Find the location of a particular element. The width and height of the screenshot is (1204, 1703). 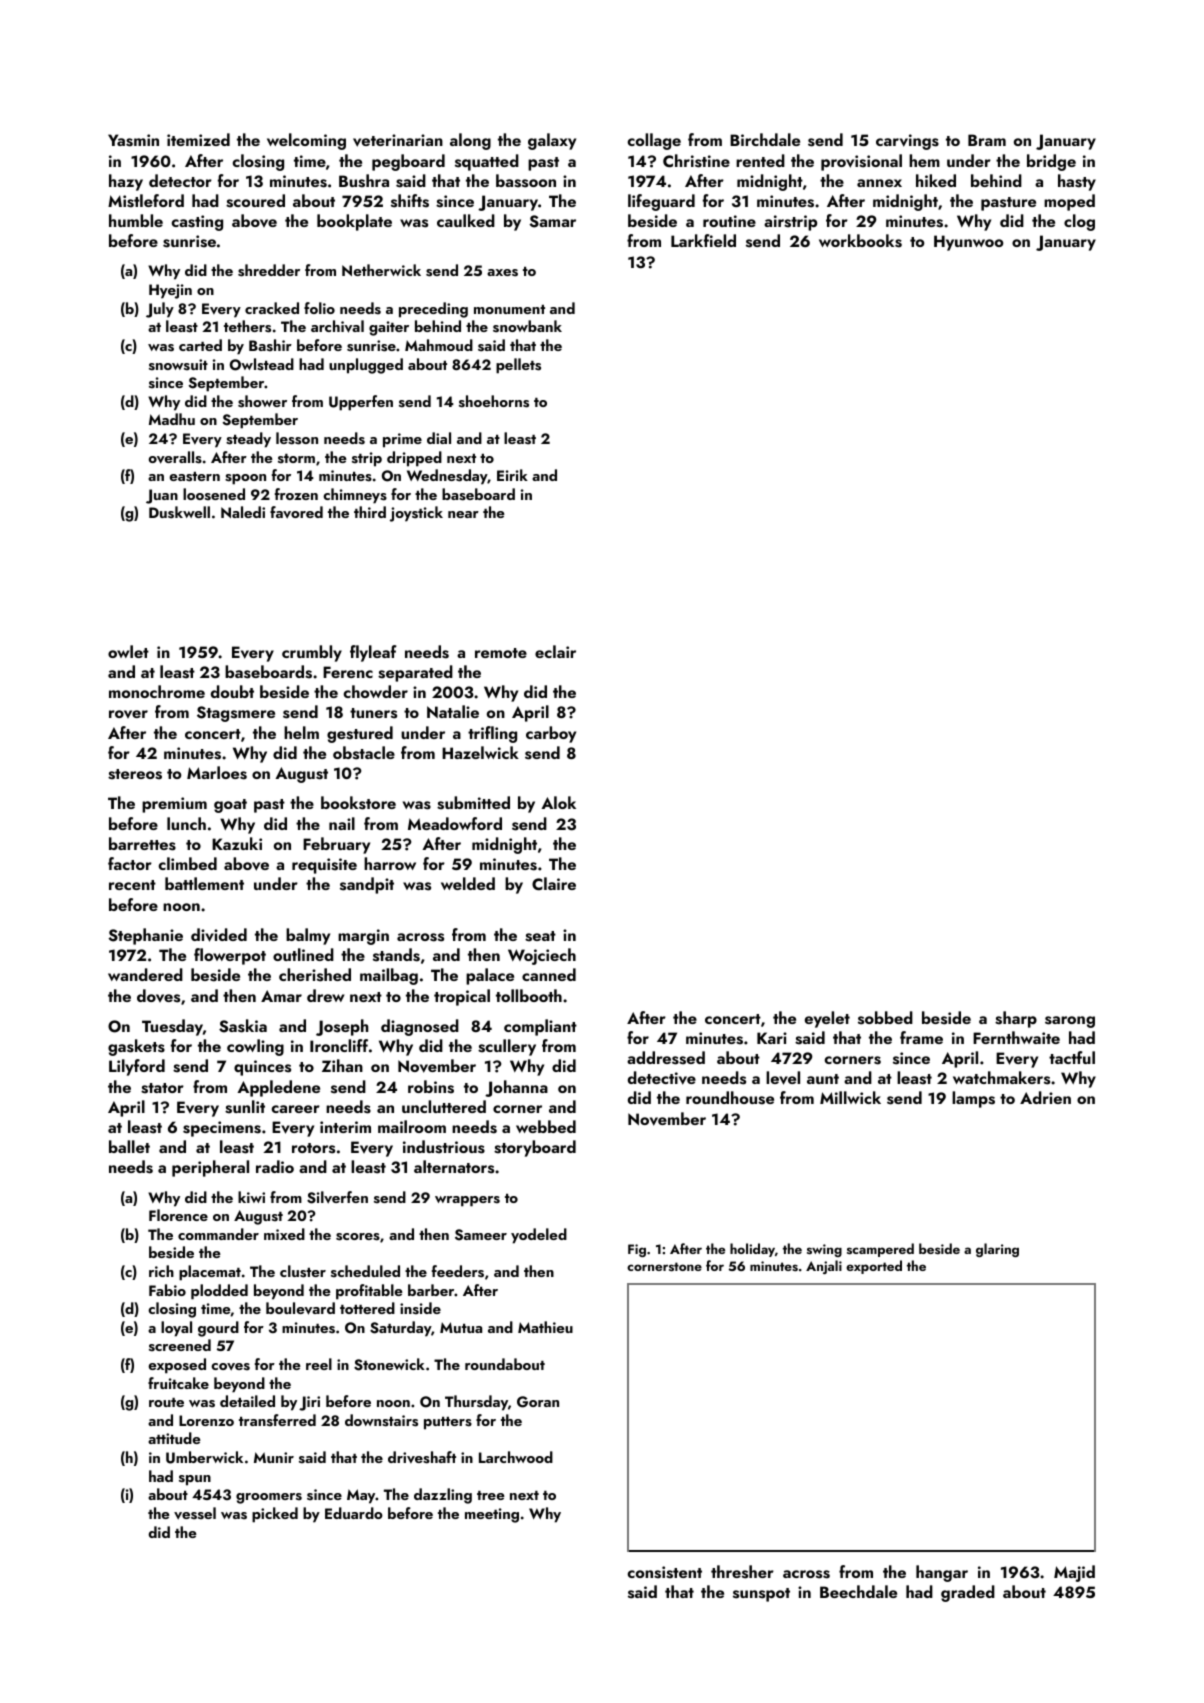

sharp is located at coordinates (1016, 1019).
